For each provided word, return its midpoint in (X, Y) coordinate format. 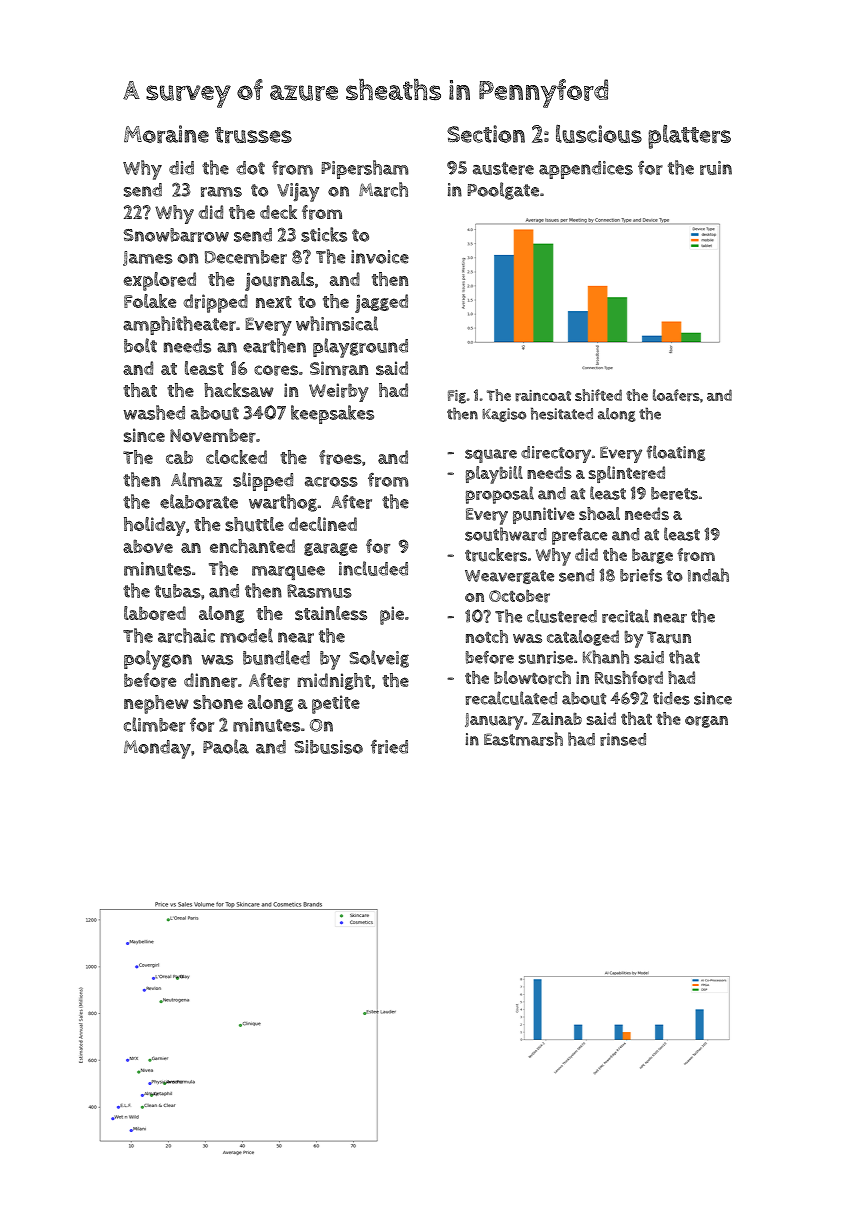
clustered (562, 616)
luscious (599, 133)
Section (486, 134)
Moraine (166, 134)
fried (389, 747)
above (148, 546)
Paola (226, 746)
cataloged (583, 638)
